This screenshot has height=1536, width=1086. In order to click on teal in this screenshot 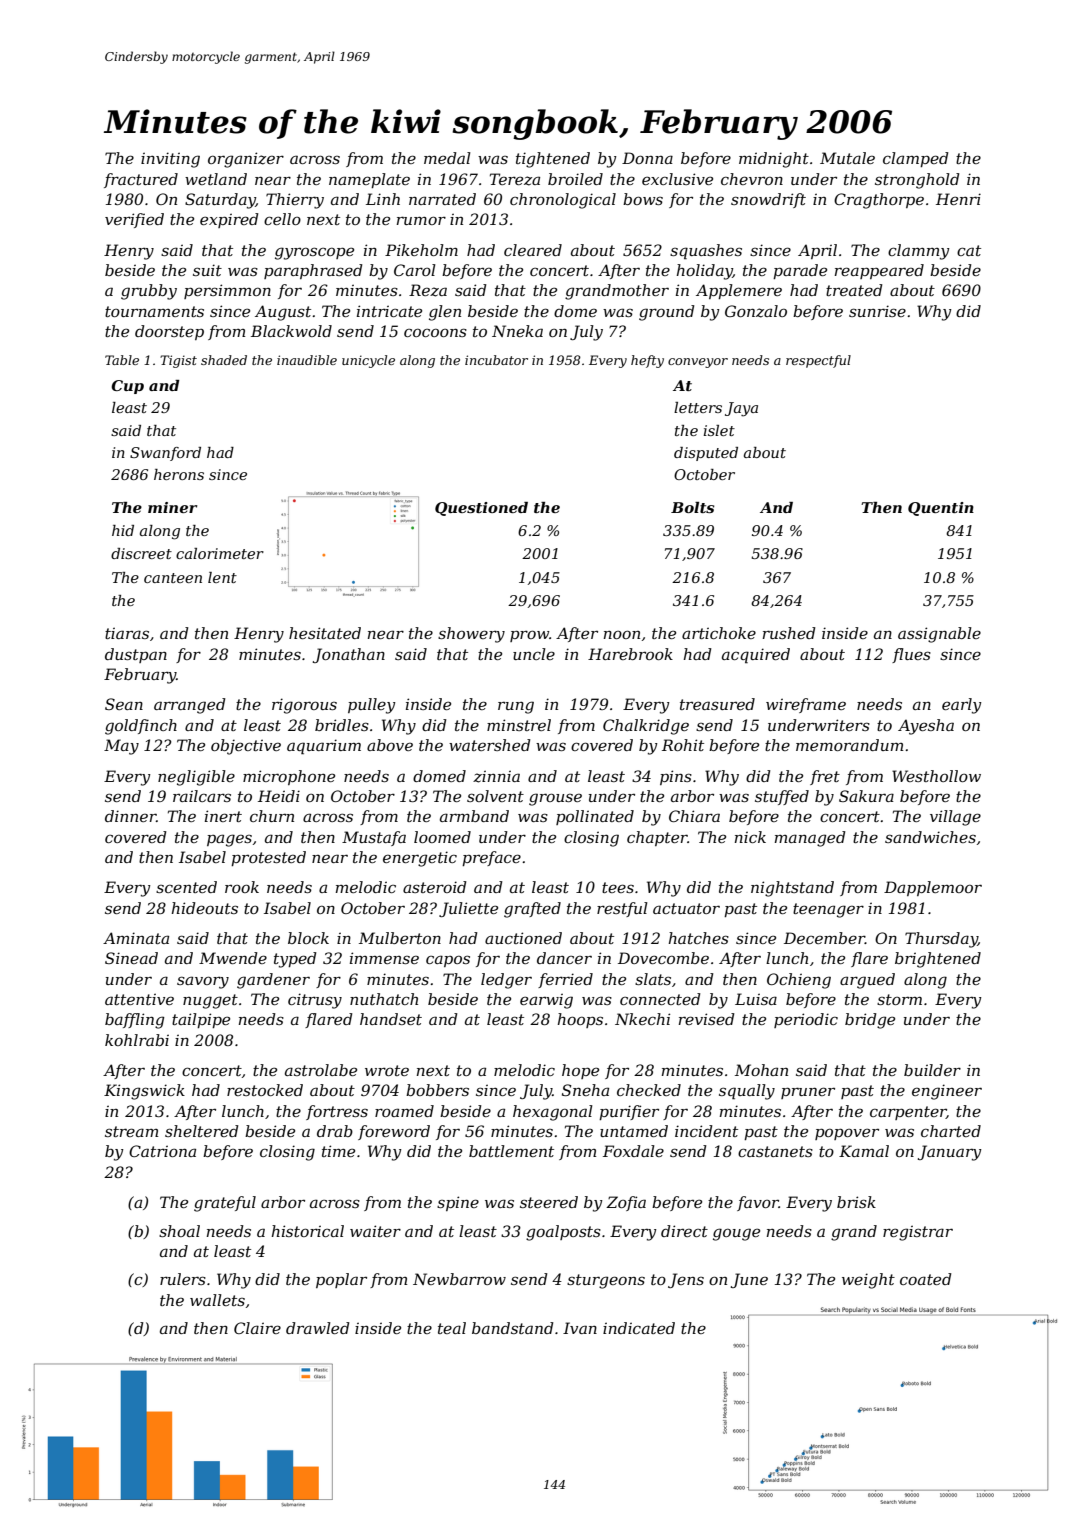, I will do `click(452, 1328)`.
